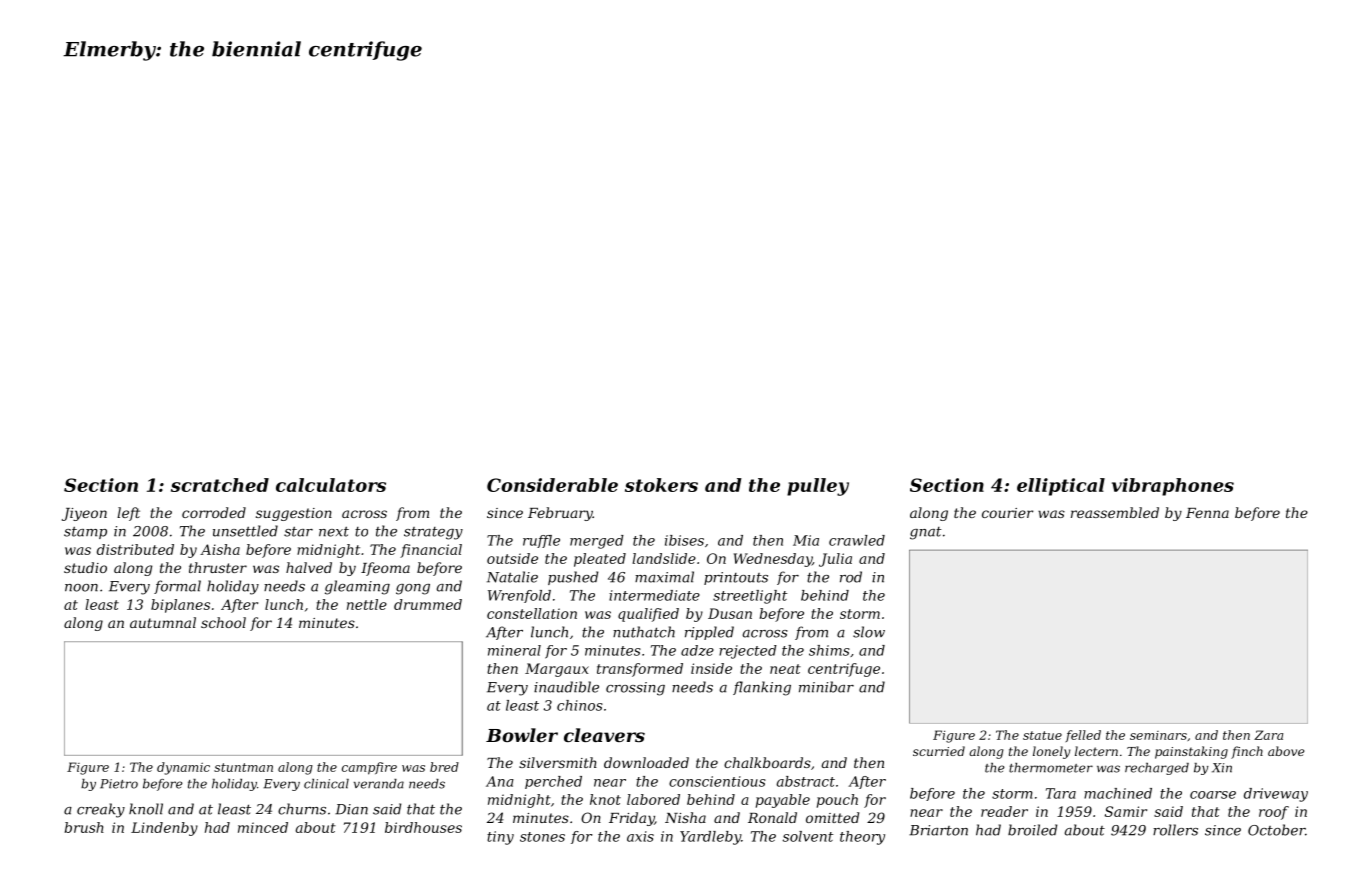 The height and width of the image is (887, 1372). I want to click on inaudible, so click(566, 687).
